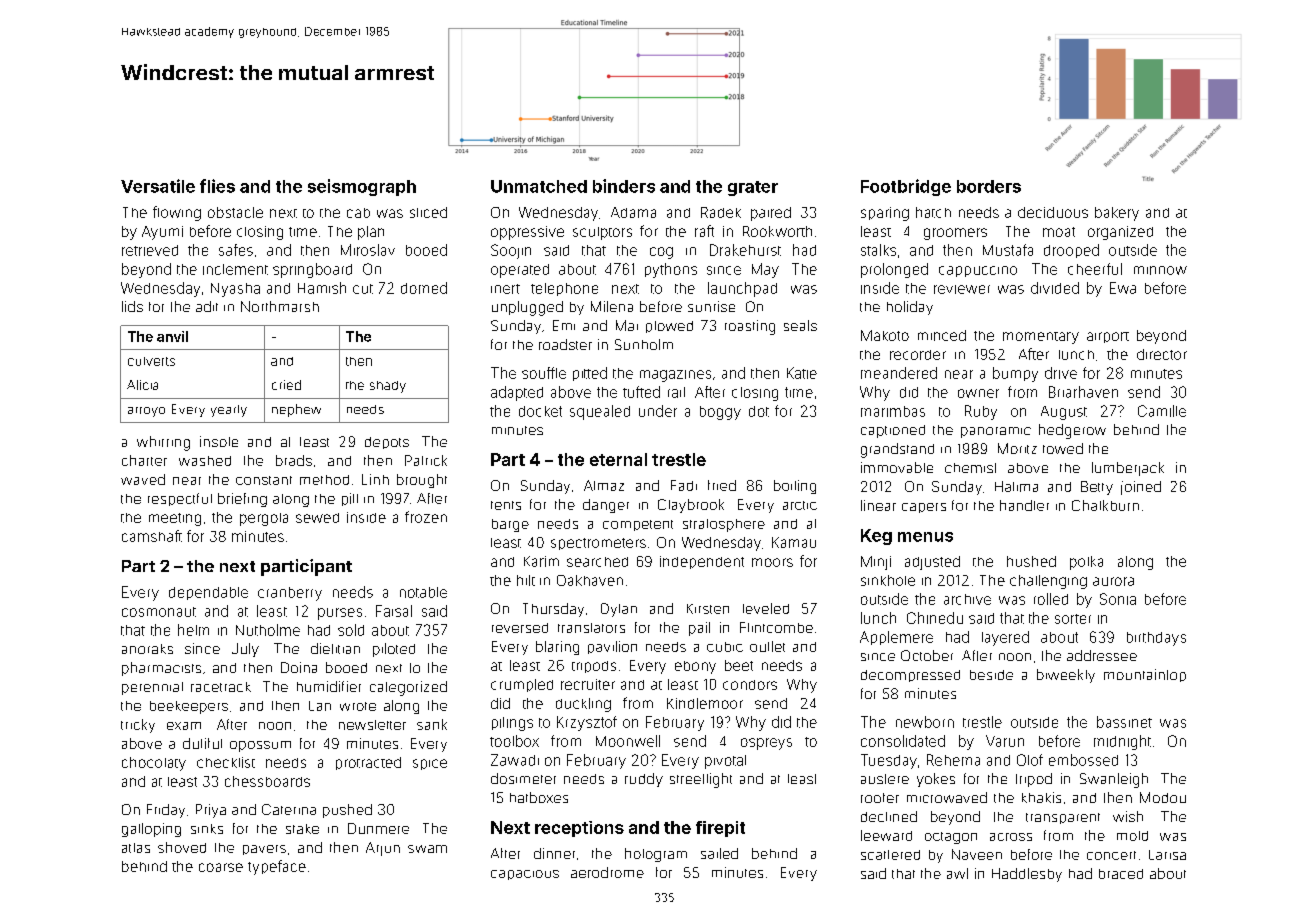 The height and width of the screenshot is (924, 1308). What do you see at coordinates (362, 187) in the screenshot?
I see `seismograph` at bounding box center [362, 187].
